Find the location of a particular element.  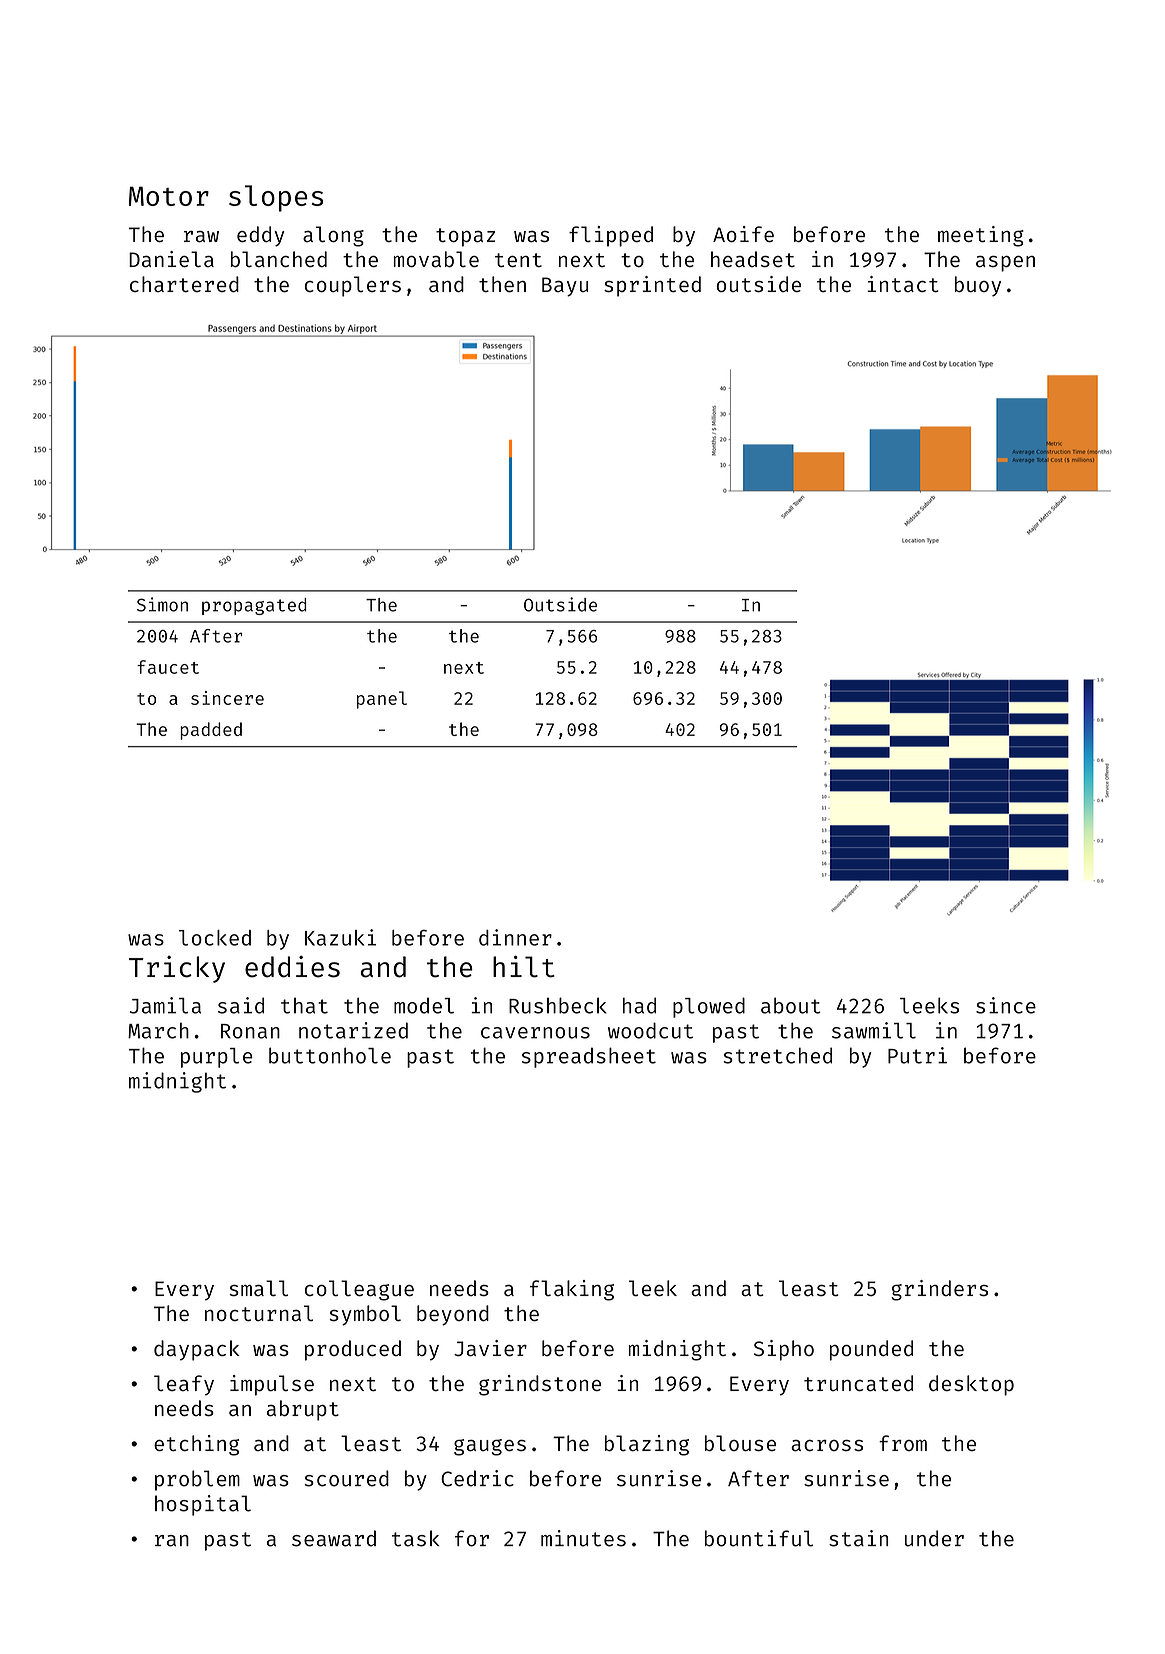

panel is located at coordinates (382, 700).
